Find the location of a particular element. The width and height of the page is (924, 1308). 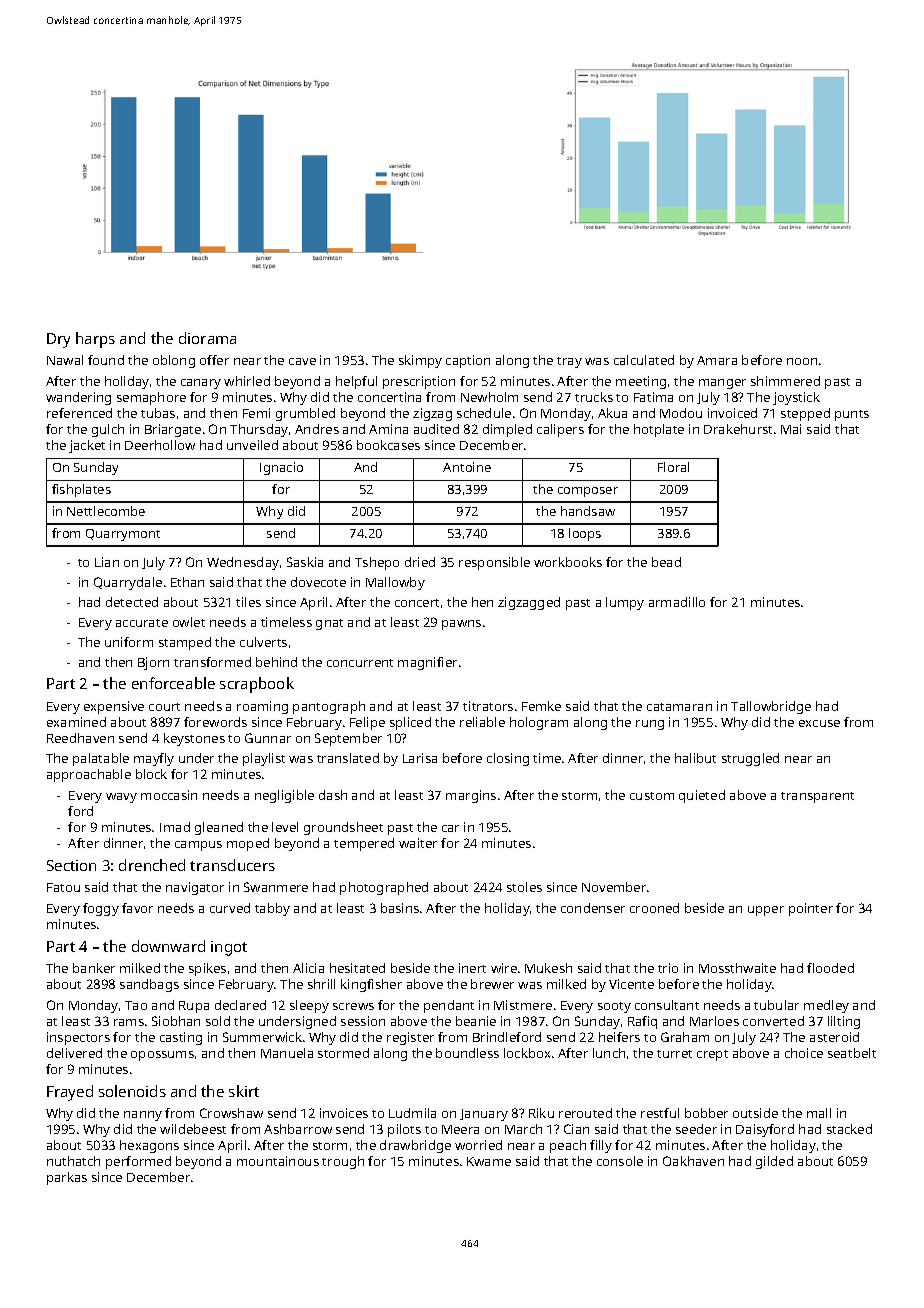

margins is located at coordinates (471, 796).
